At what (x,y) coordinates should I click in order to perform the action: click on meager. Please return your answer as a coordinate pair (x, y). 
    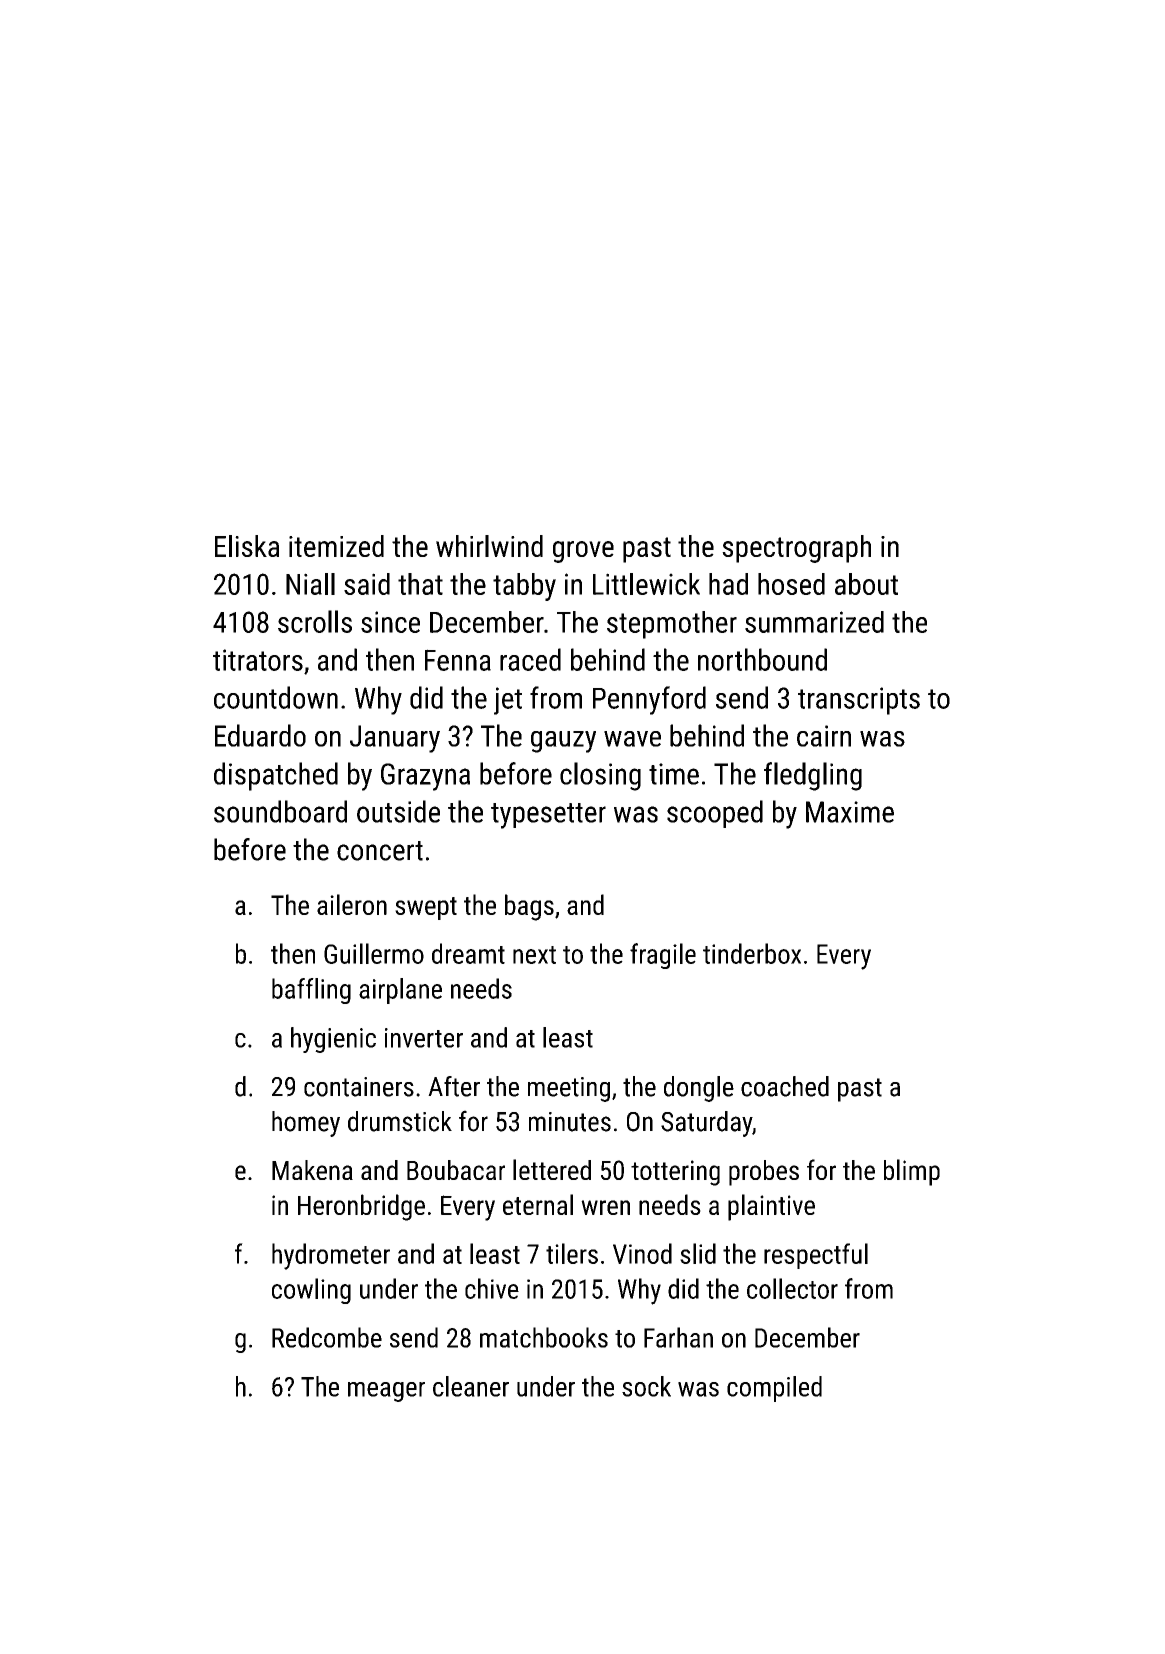
    Looking at the image, I should click on (386, 1392).
